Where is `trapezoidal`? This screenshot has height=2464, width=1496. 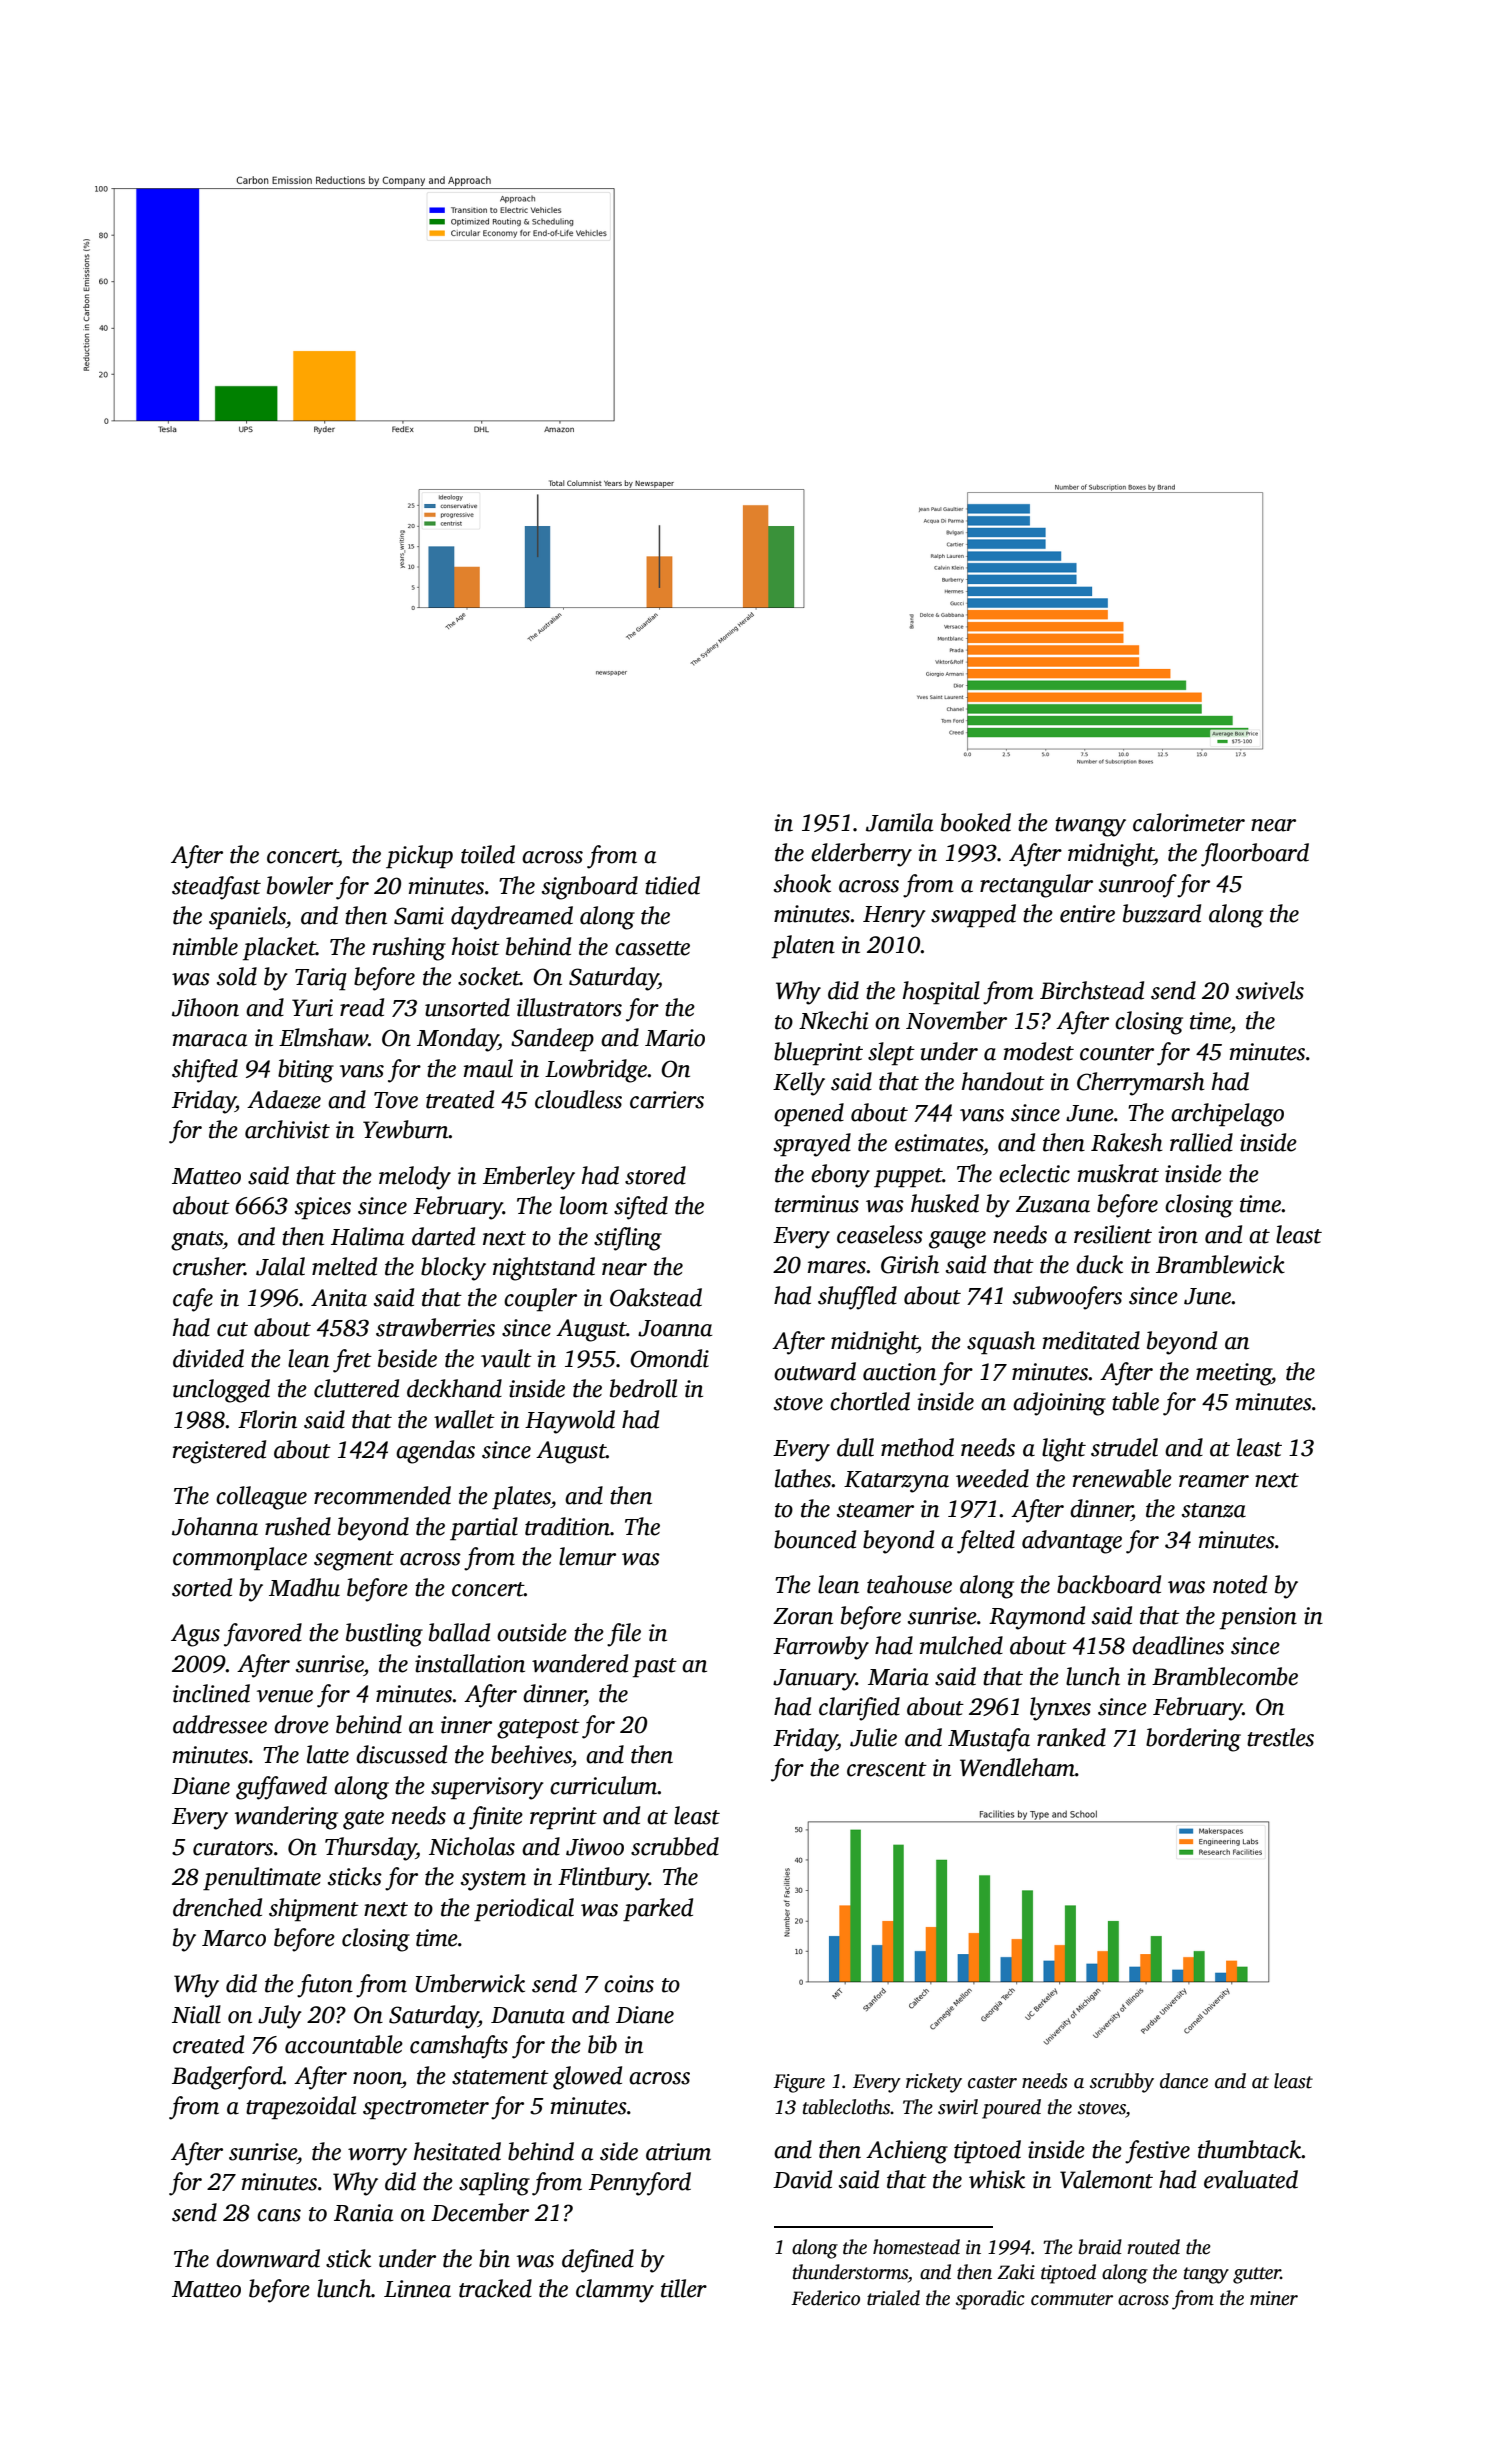
trapezoidal is located at coordinates (301, 2108).
